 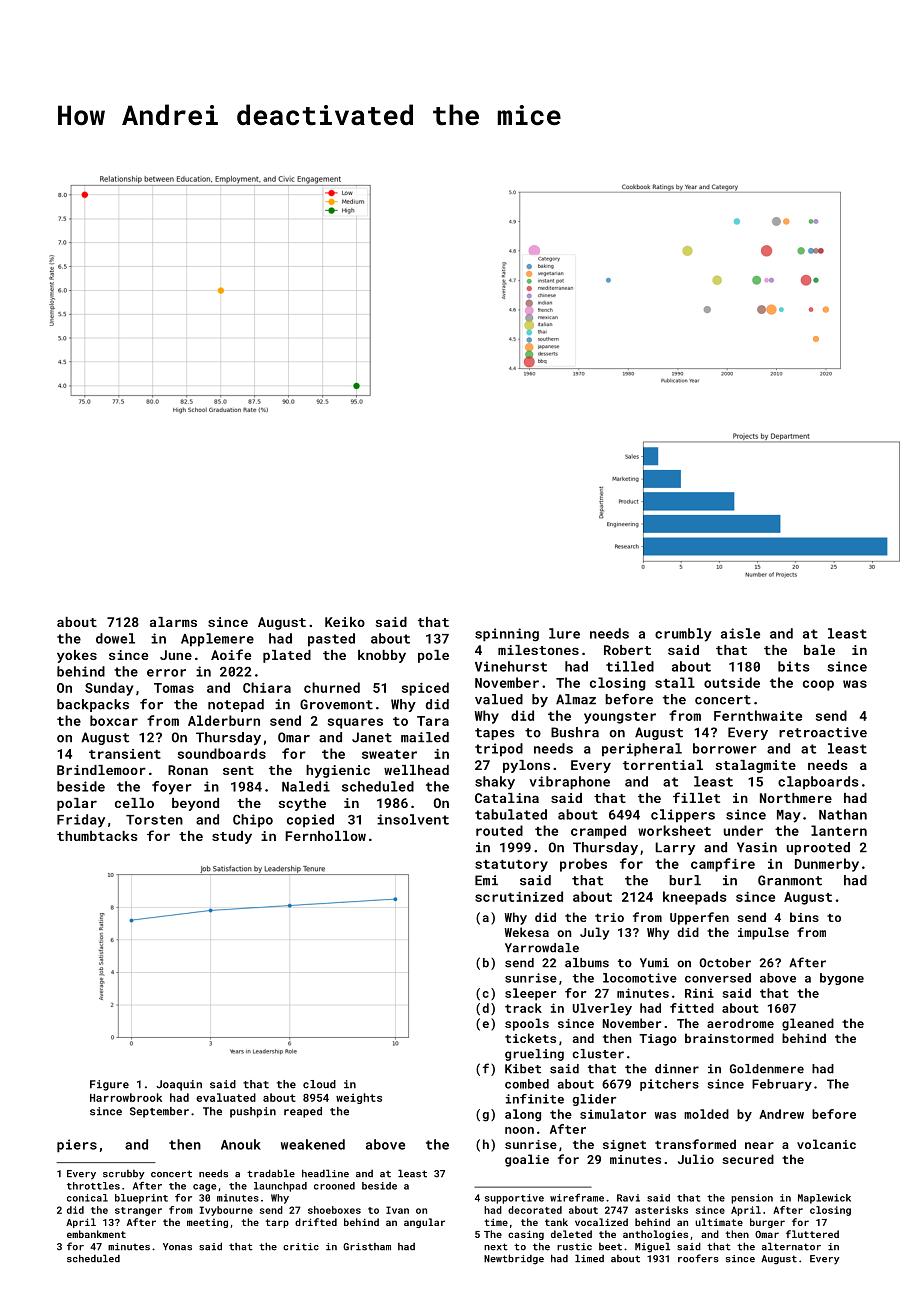 I want to click on study, so click(x=232, y=837).
